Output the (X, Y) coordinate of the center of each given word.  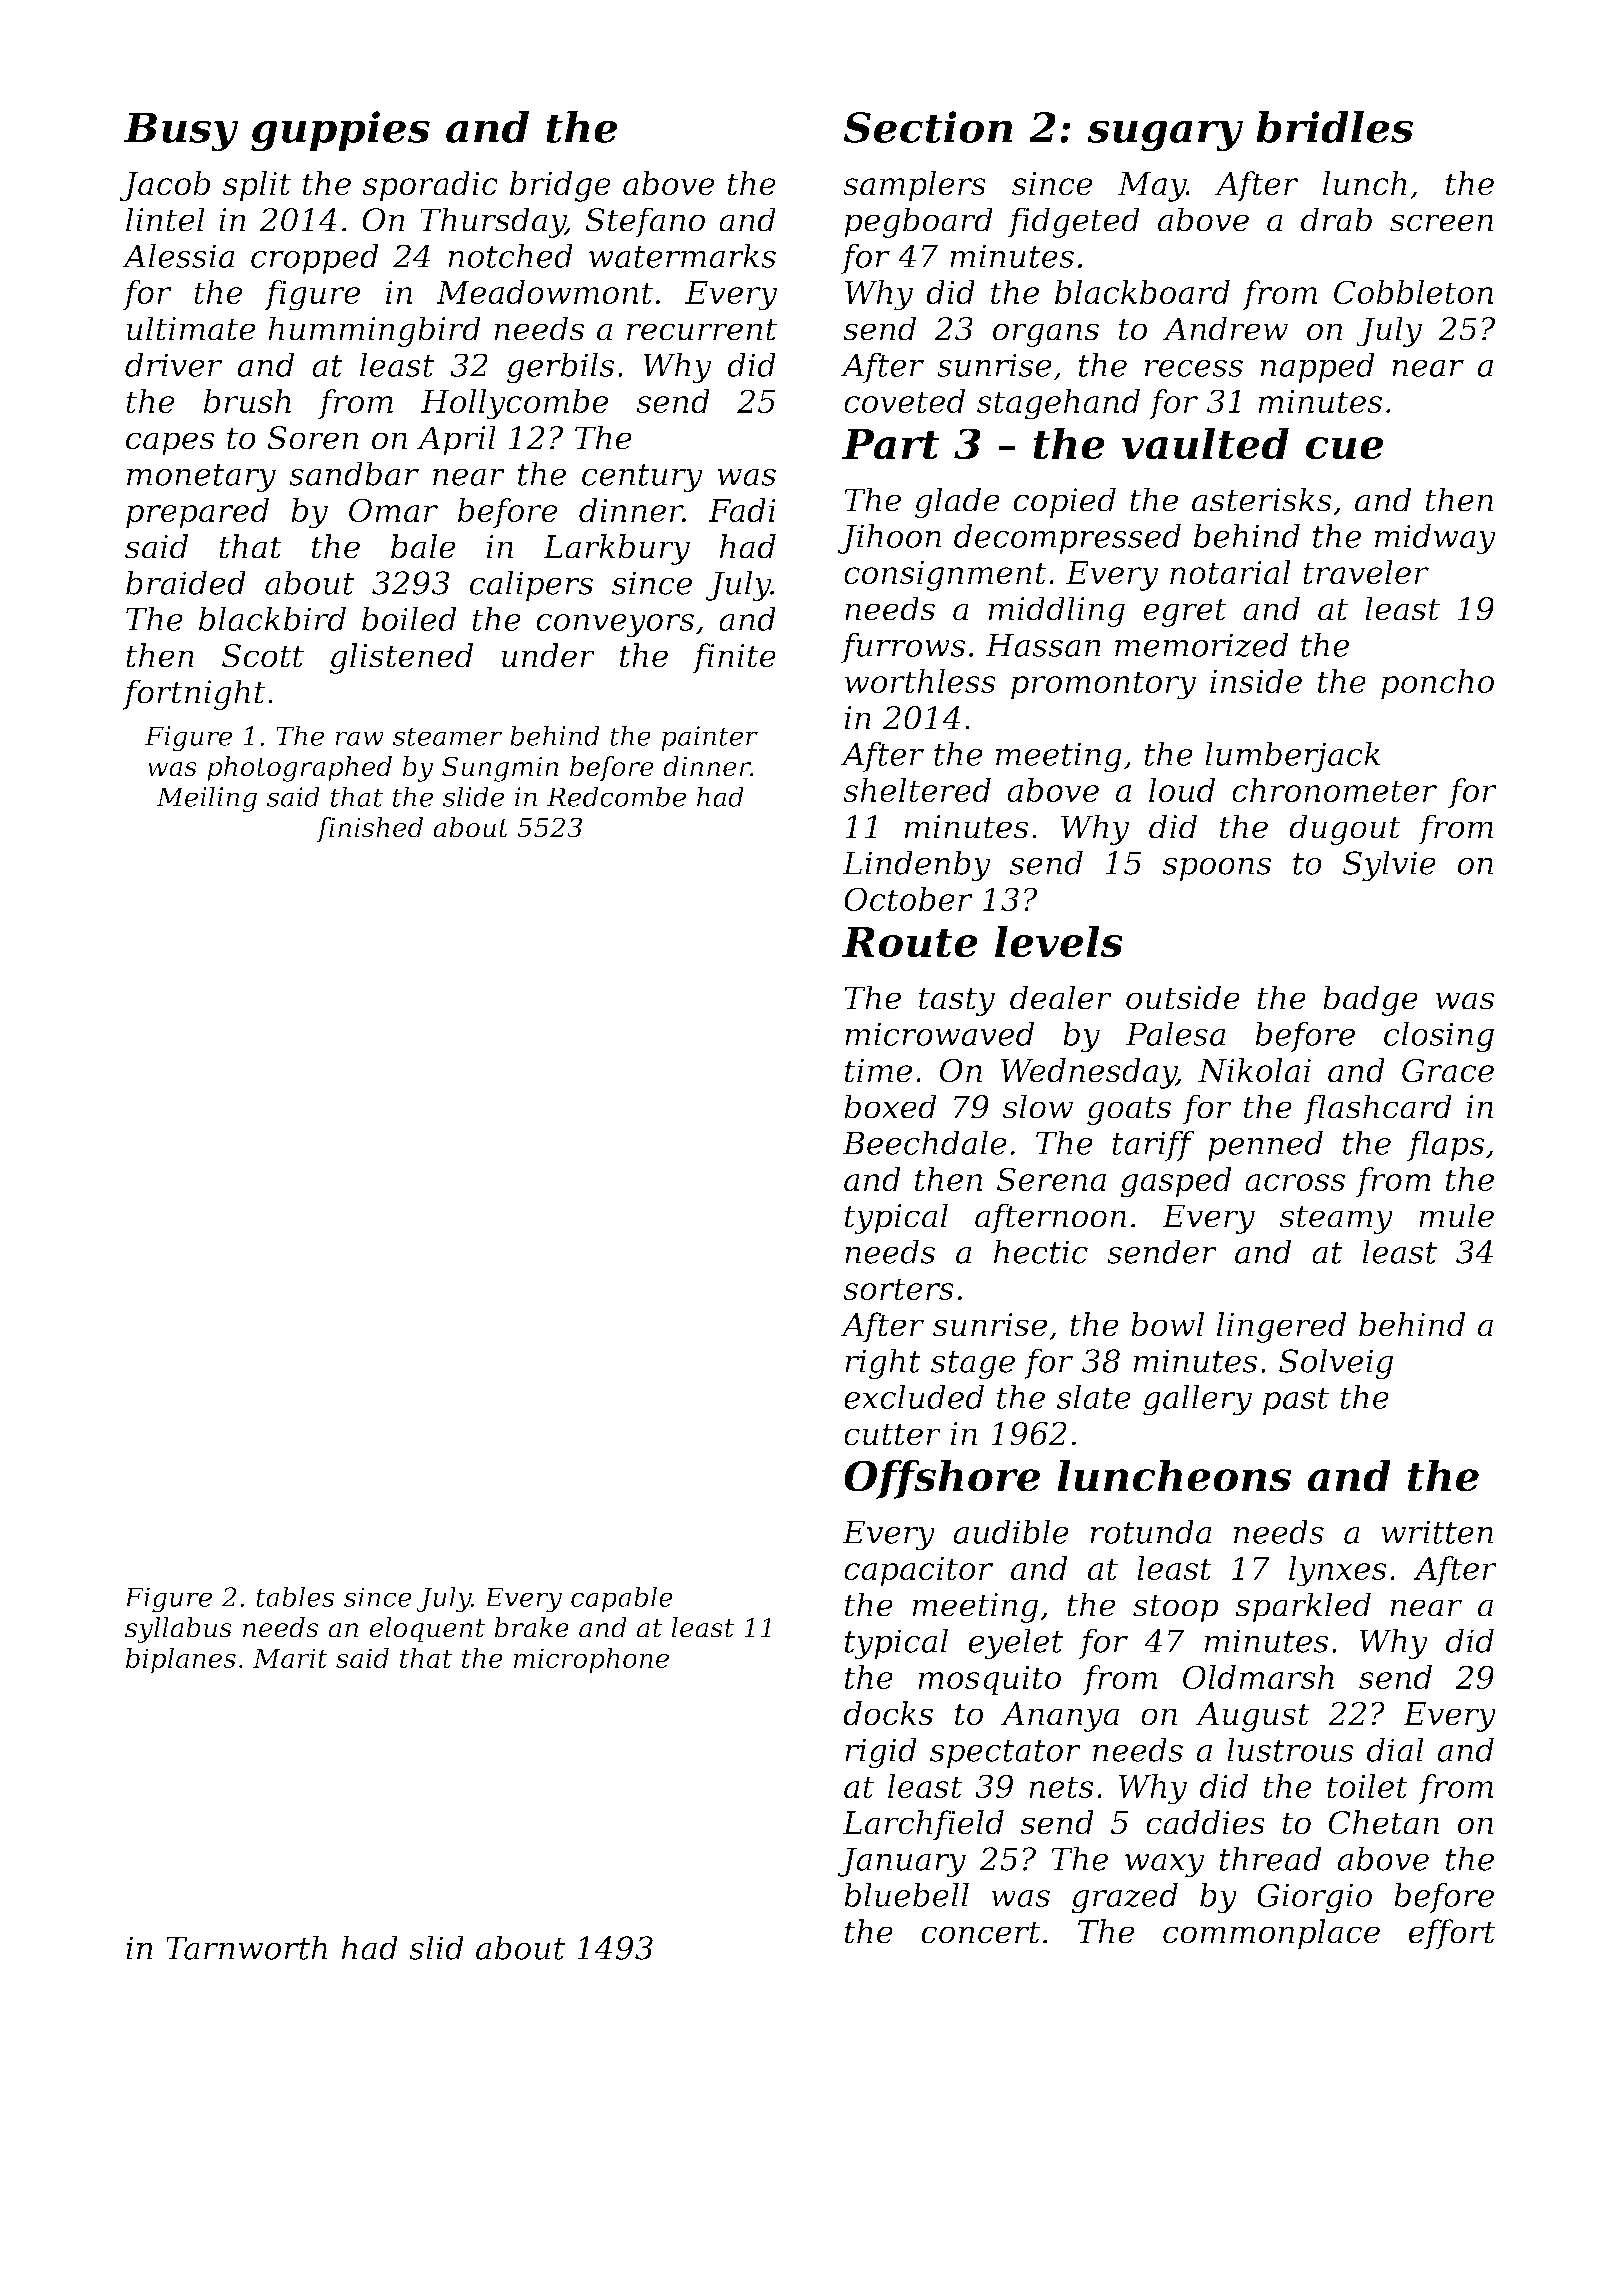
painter (709, 738)
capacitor (918, 1571)
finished (369, 830)
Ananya (1060, 1717)
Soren (313, 438)
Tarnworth (246, 1947)
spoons (1216, 869)
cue (1344, 448)
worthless (920, 681)
